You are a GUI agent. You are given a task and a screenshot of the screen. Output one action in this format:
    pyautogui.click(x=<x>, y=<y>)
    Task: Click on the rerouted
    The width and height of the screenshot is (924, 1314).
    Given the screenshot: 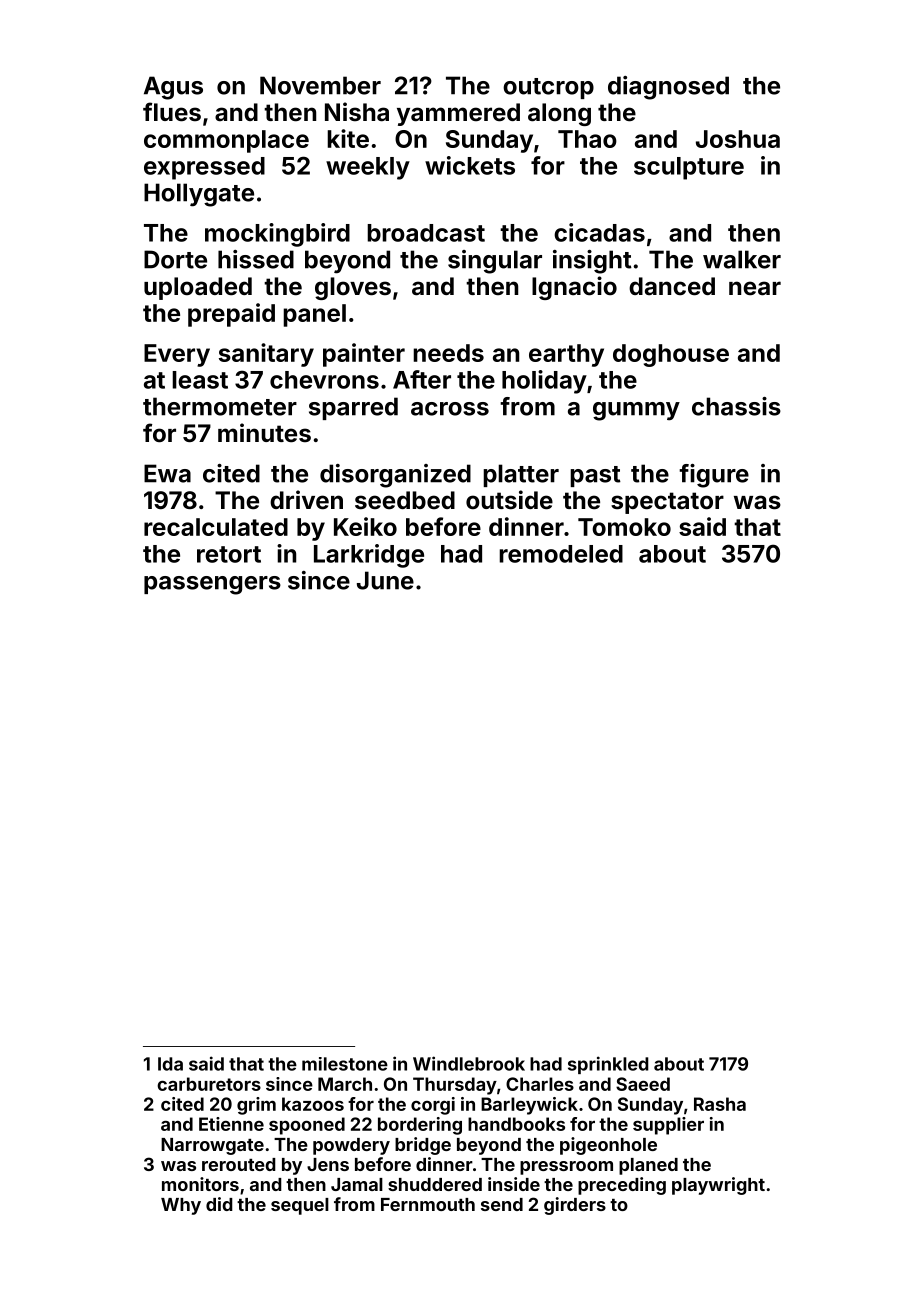 What is the action you would take?
    pyautogui.click(x=239, y=1164)
